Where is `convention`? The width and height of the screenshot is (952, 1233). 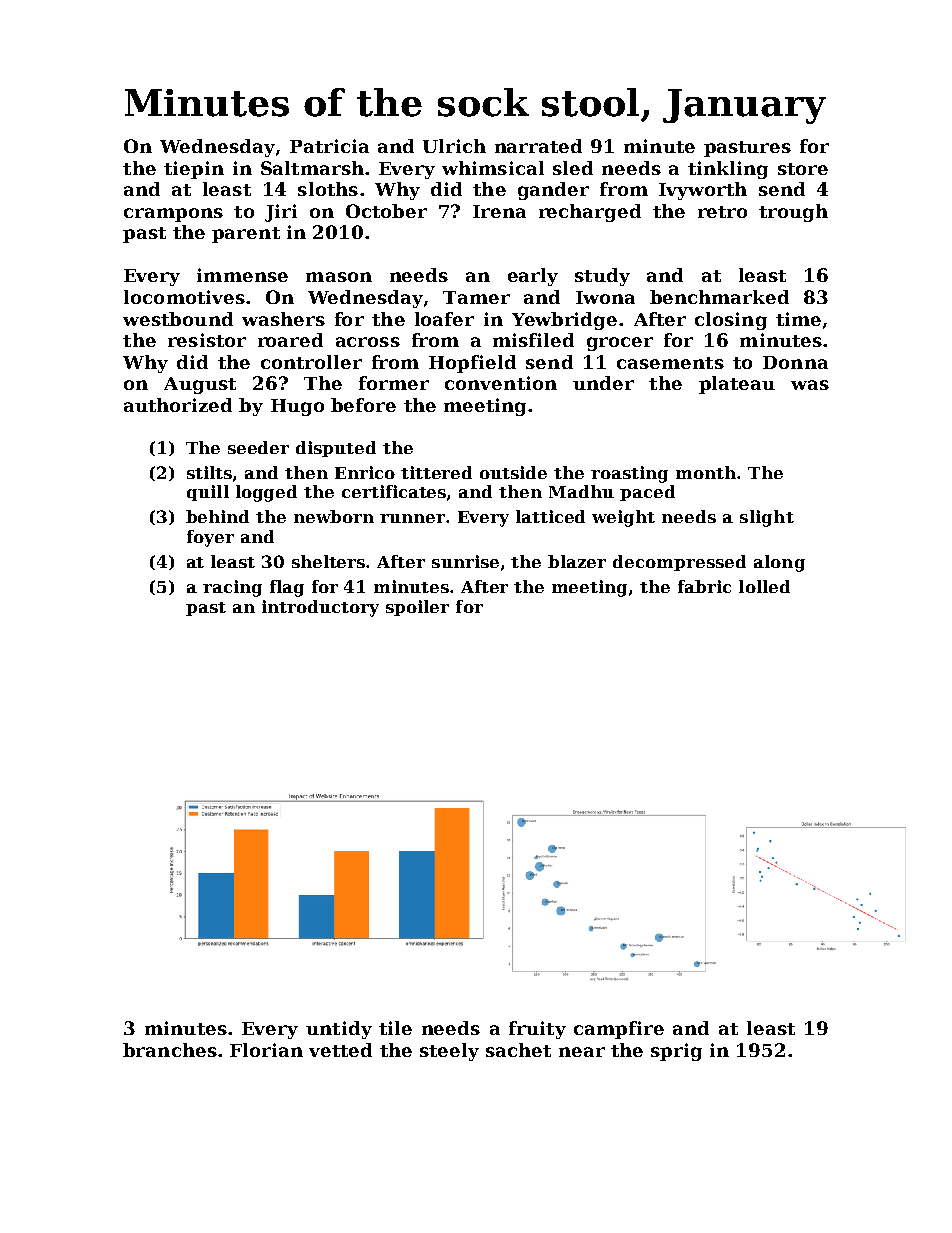 convention is located at coordinates (501, 383).
